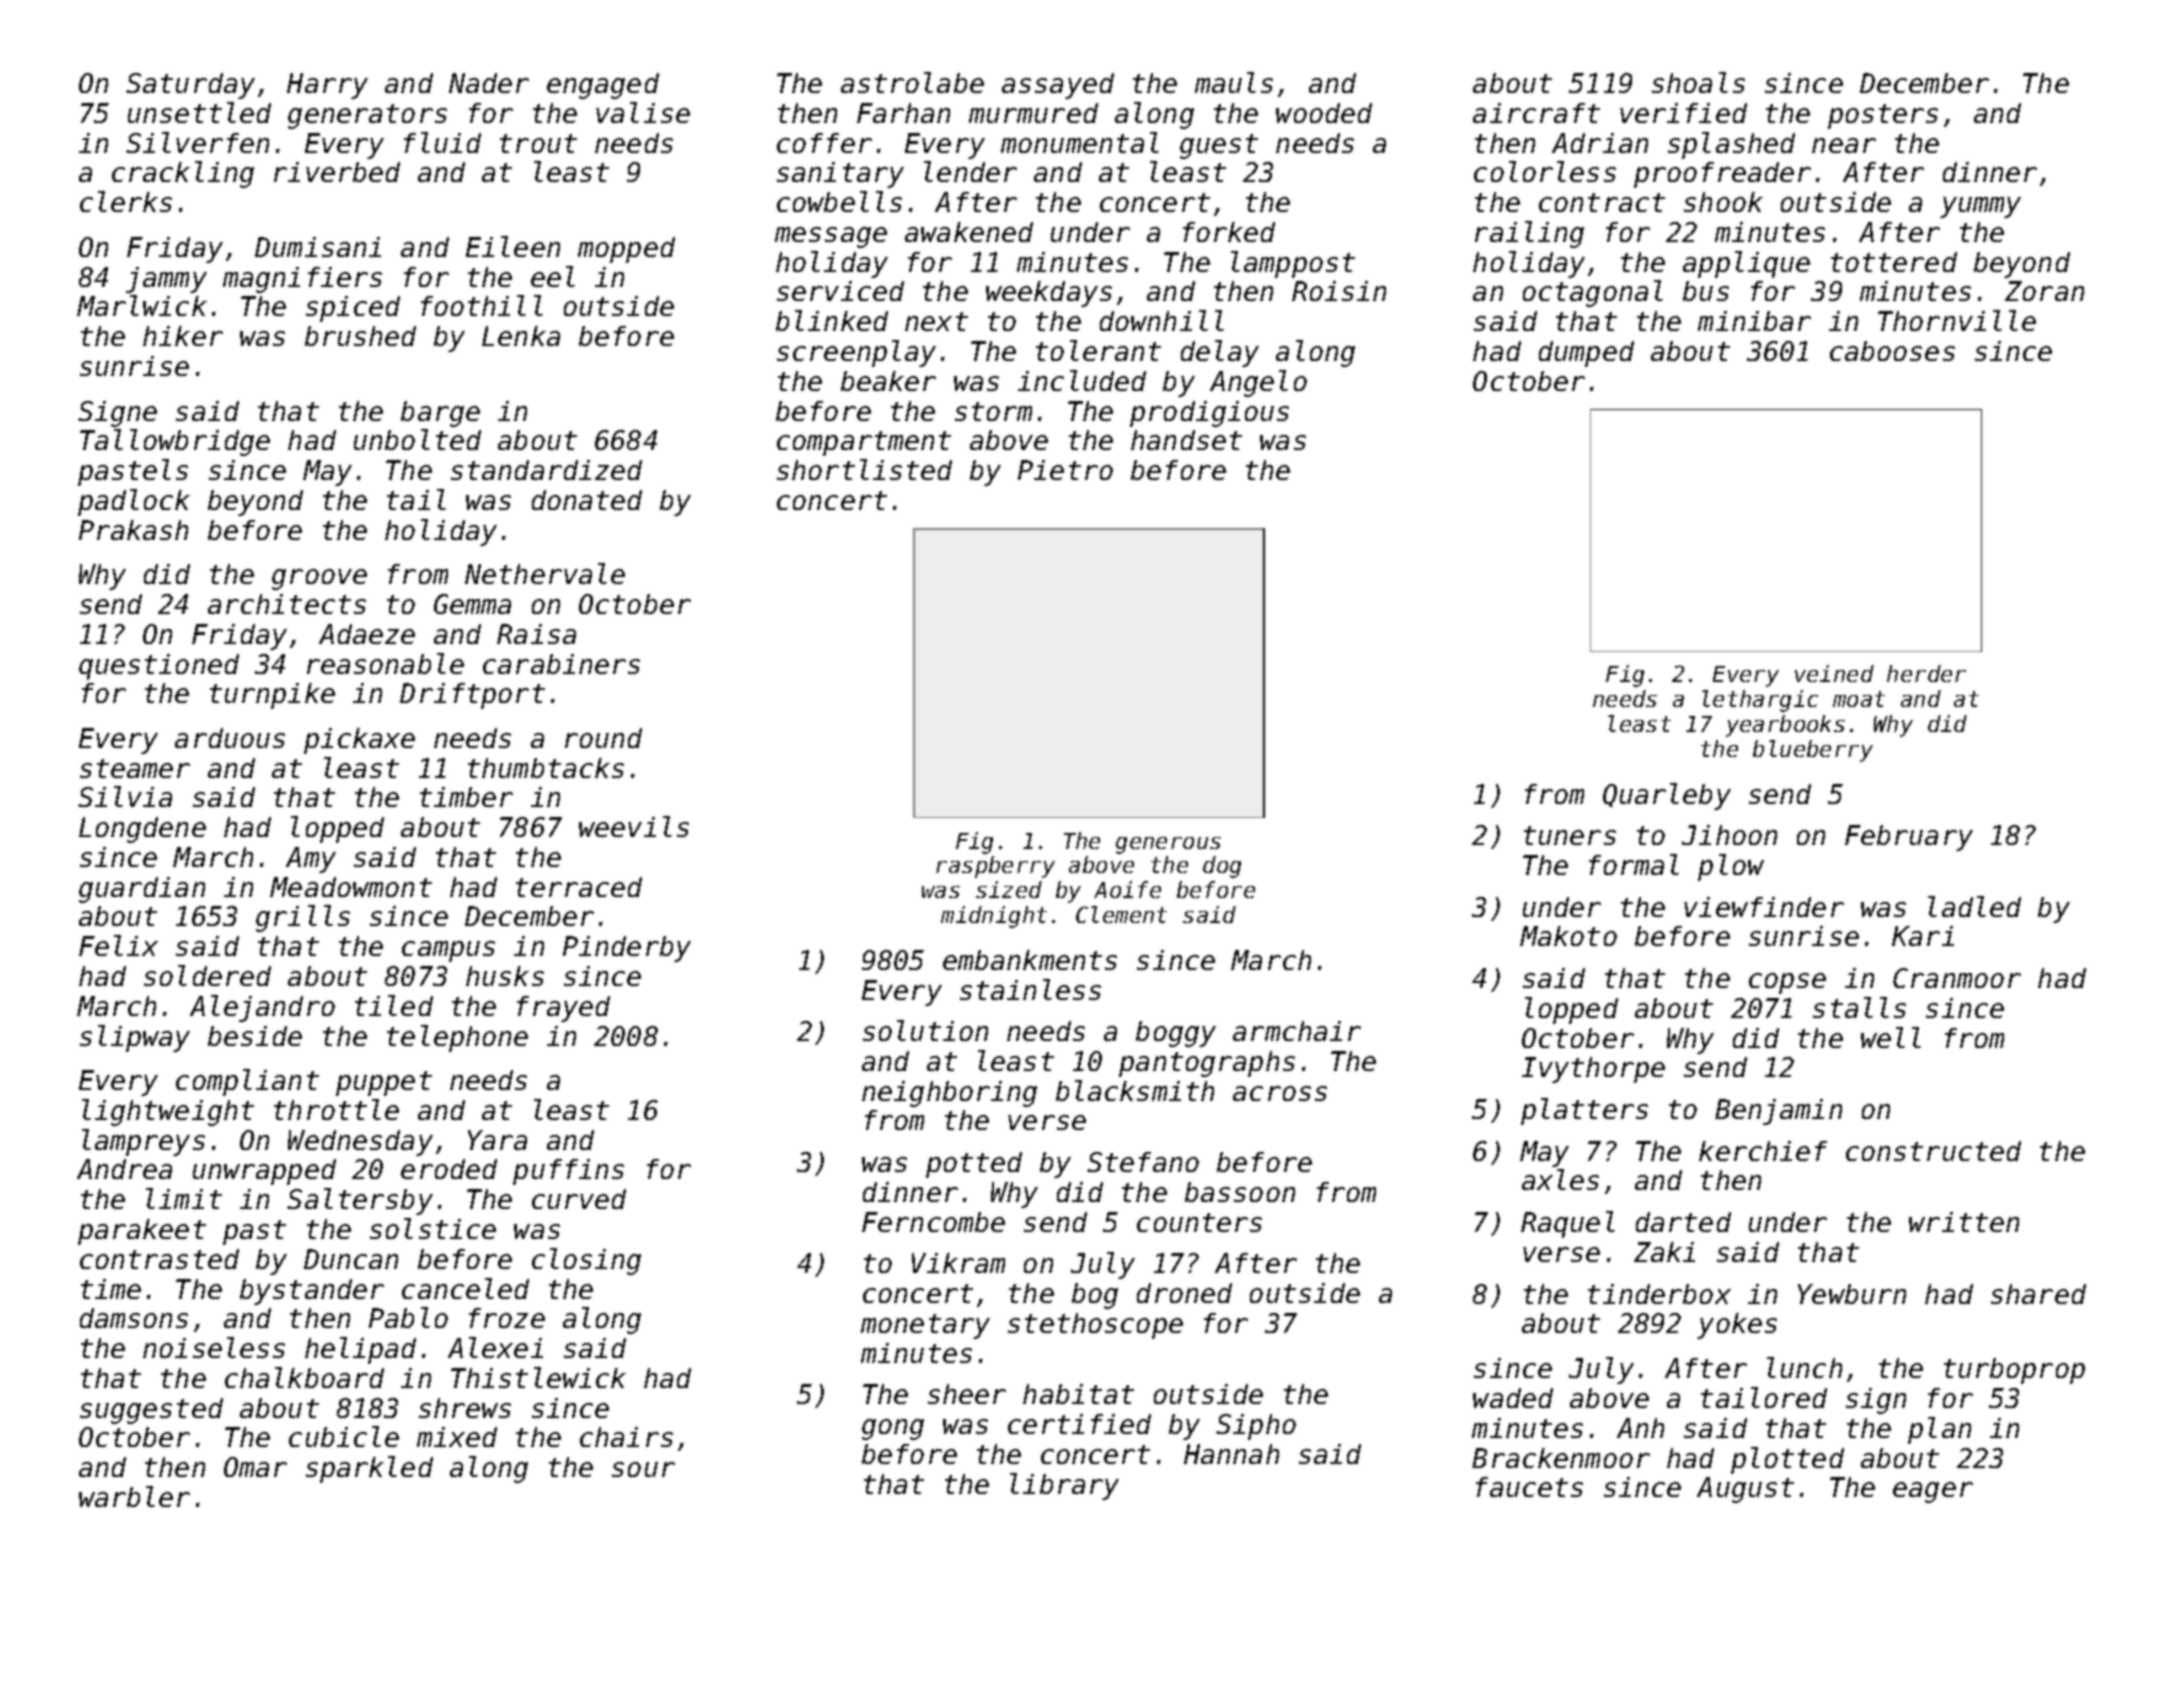 The height and width of the screenshot is (1683, 2178). I want to click on sparkled, so click(369, 1469).
